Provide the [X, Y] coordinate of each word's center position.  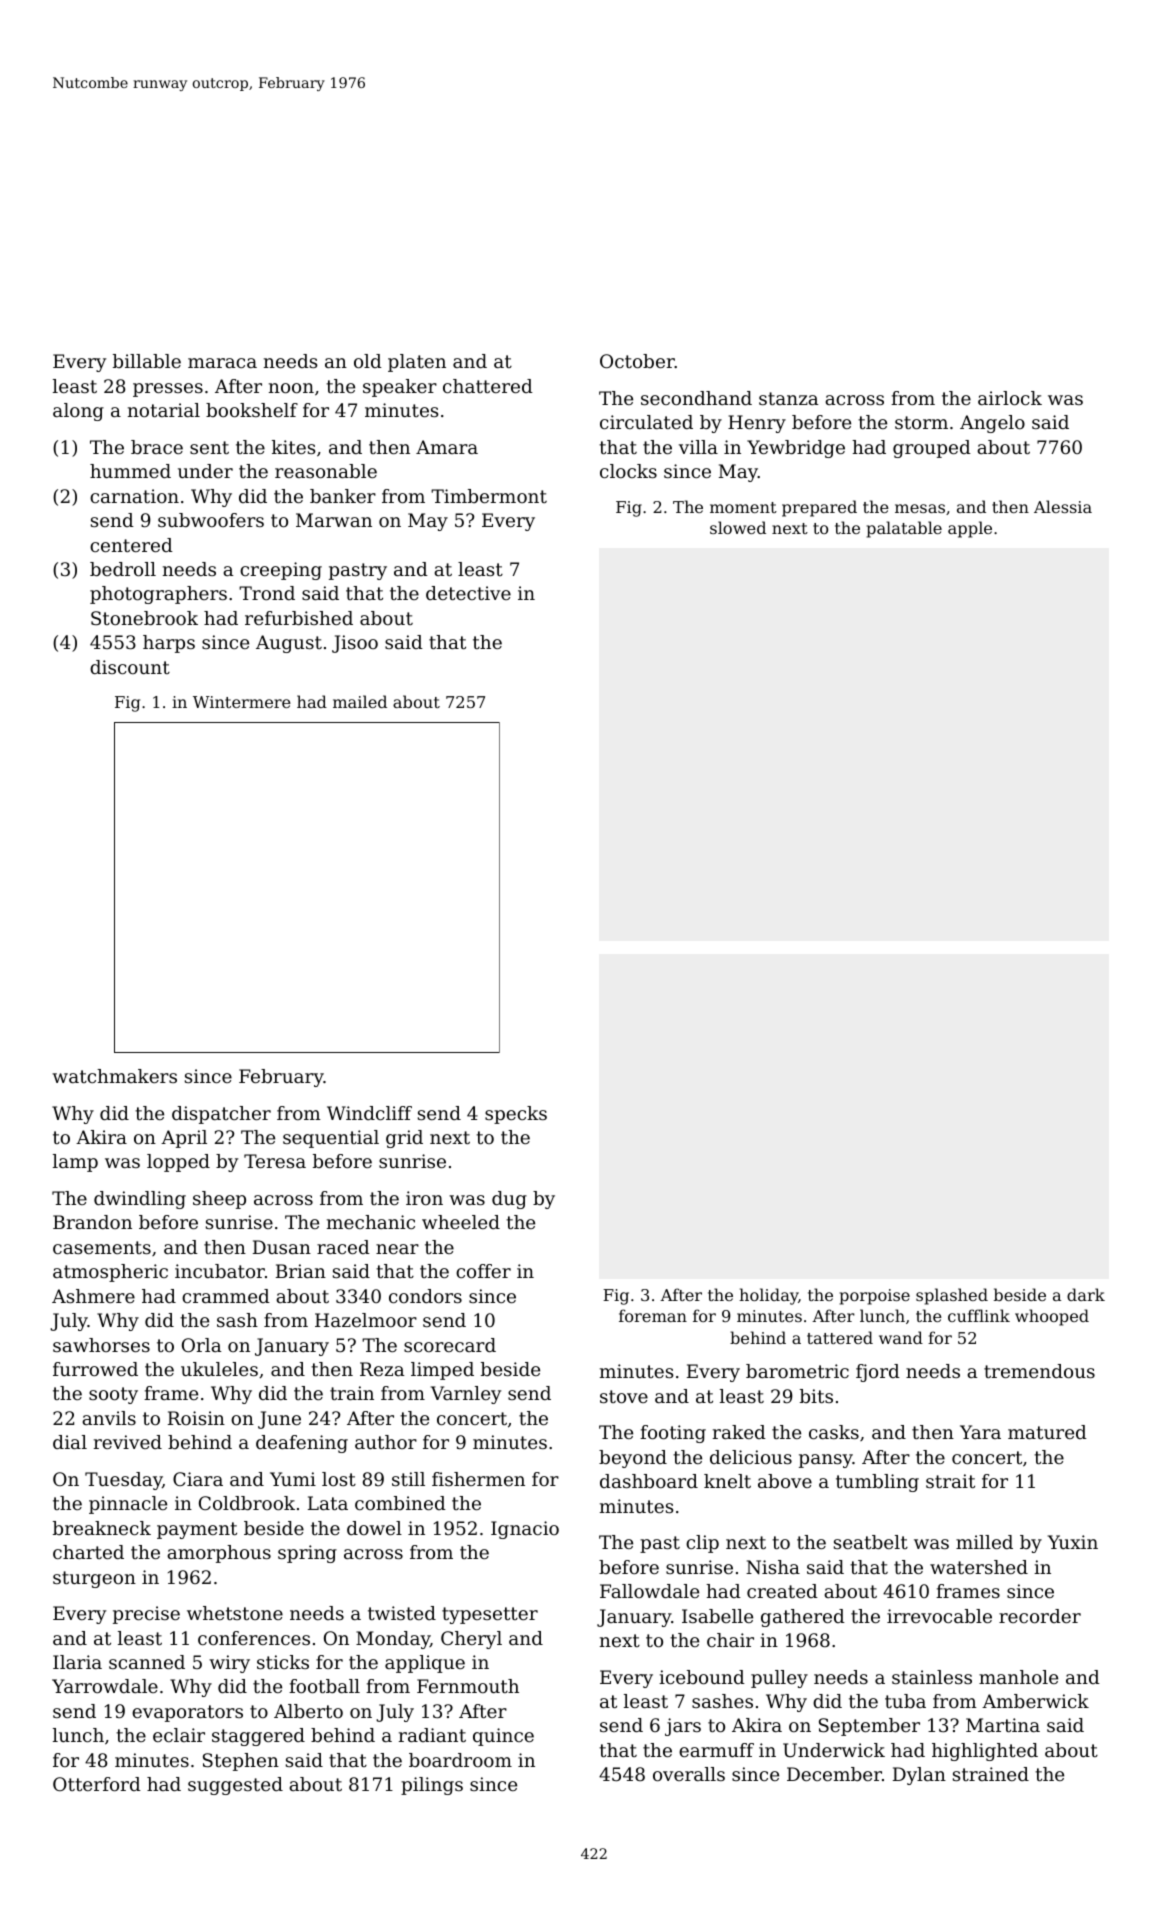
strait [950, 1481]
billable [147, 361]
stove [624, 1396]
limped [442, 1371]
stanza [789, 398]
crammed [226, 1296]
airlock [1010, 398]
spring [307, 1554]
